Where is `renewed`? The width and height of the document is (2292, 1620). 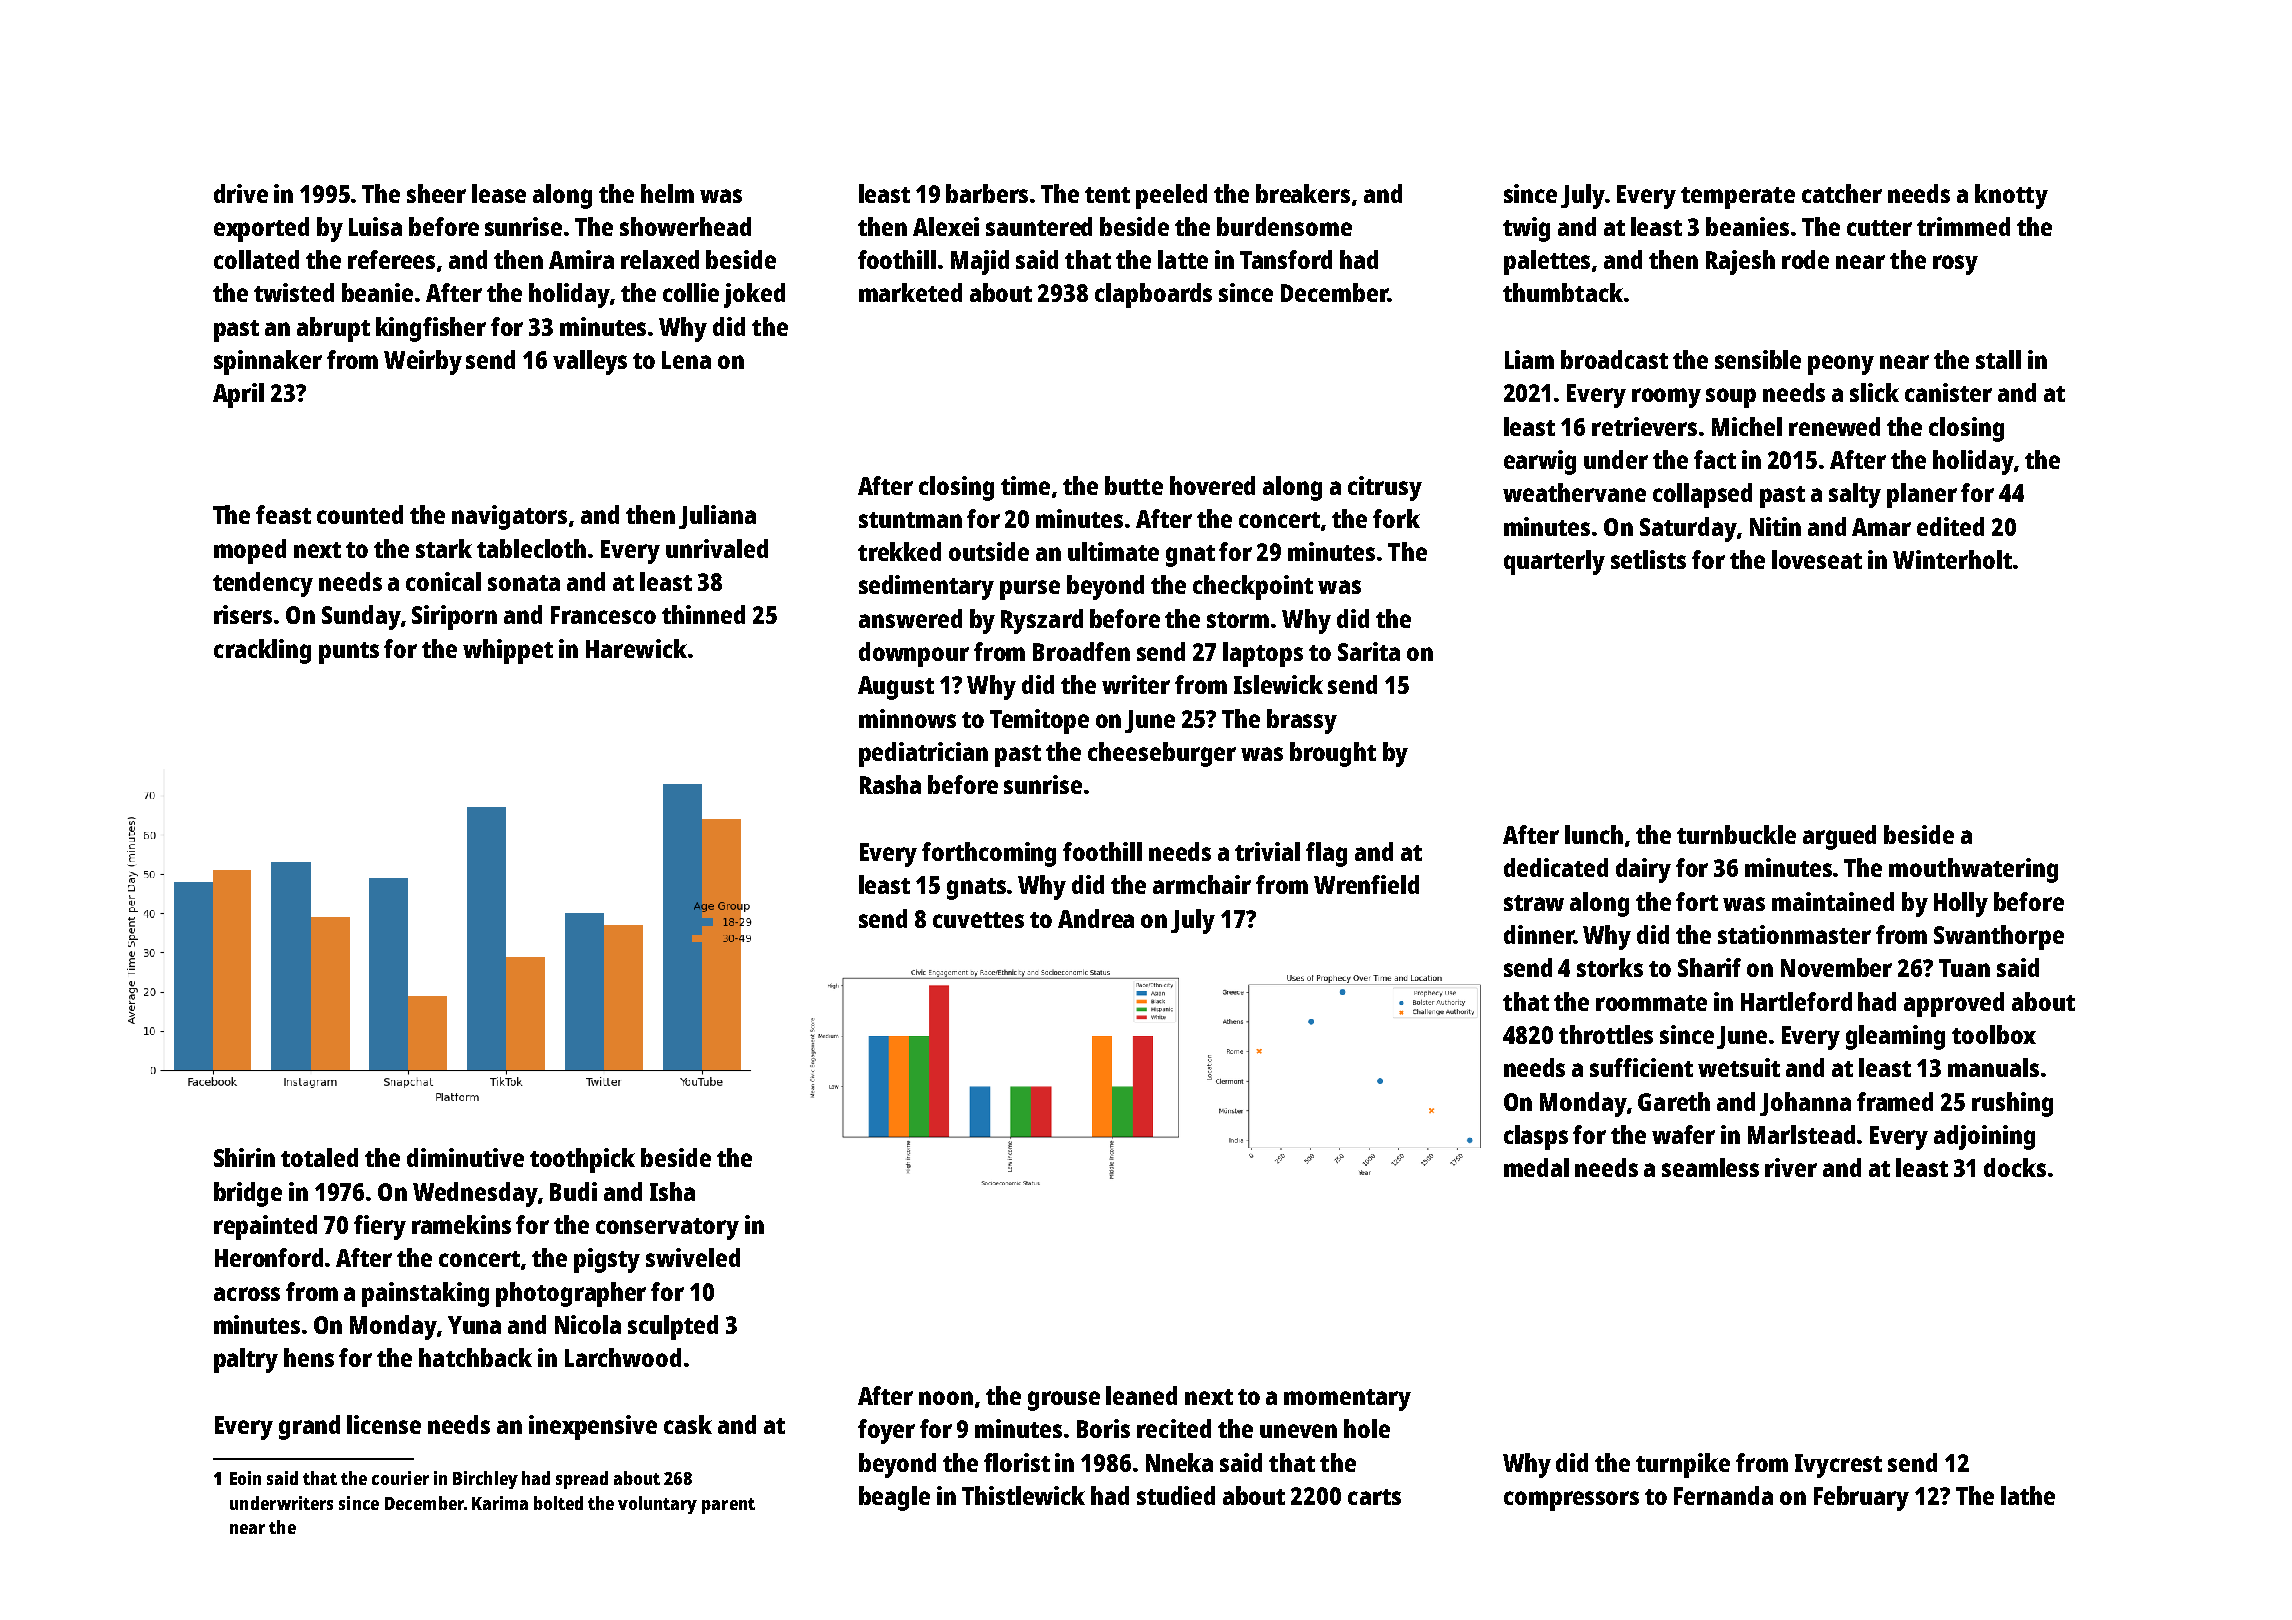 renewed is located at coordinates (1834, 426).
